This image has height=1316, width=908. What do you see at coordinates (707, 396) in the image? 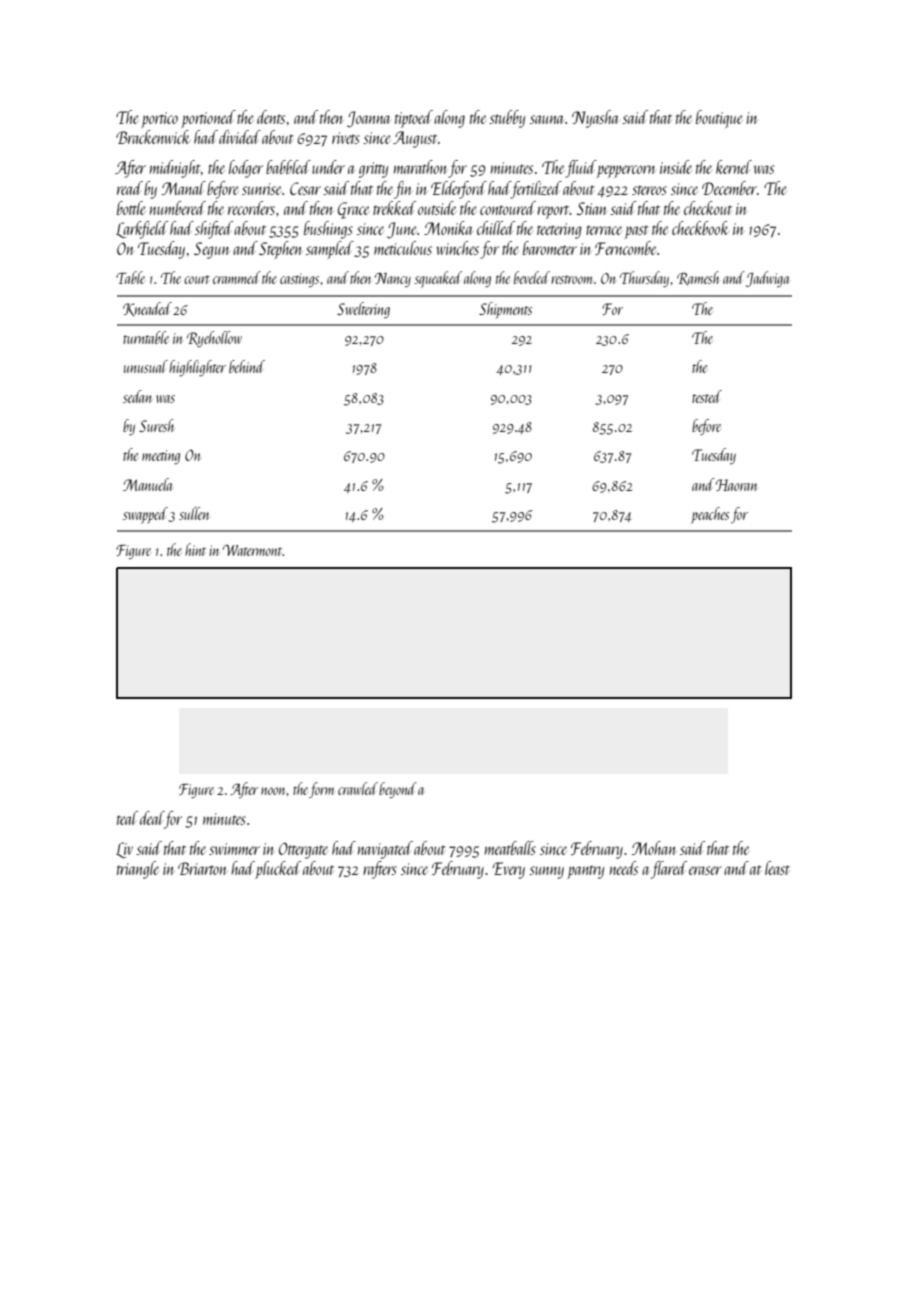
I see `tested` at bounding box center [707, 396].
